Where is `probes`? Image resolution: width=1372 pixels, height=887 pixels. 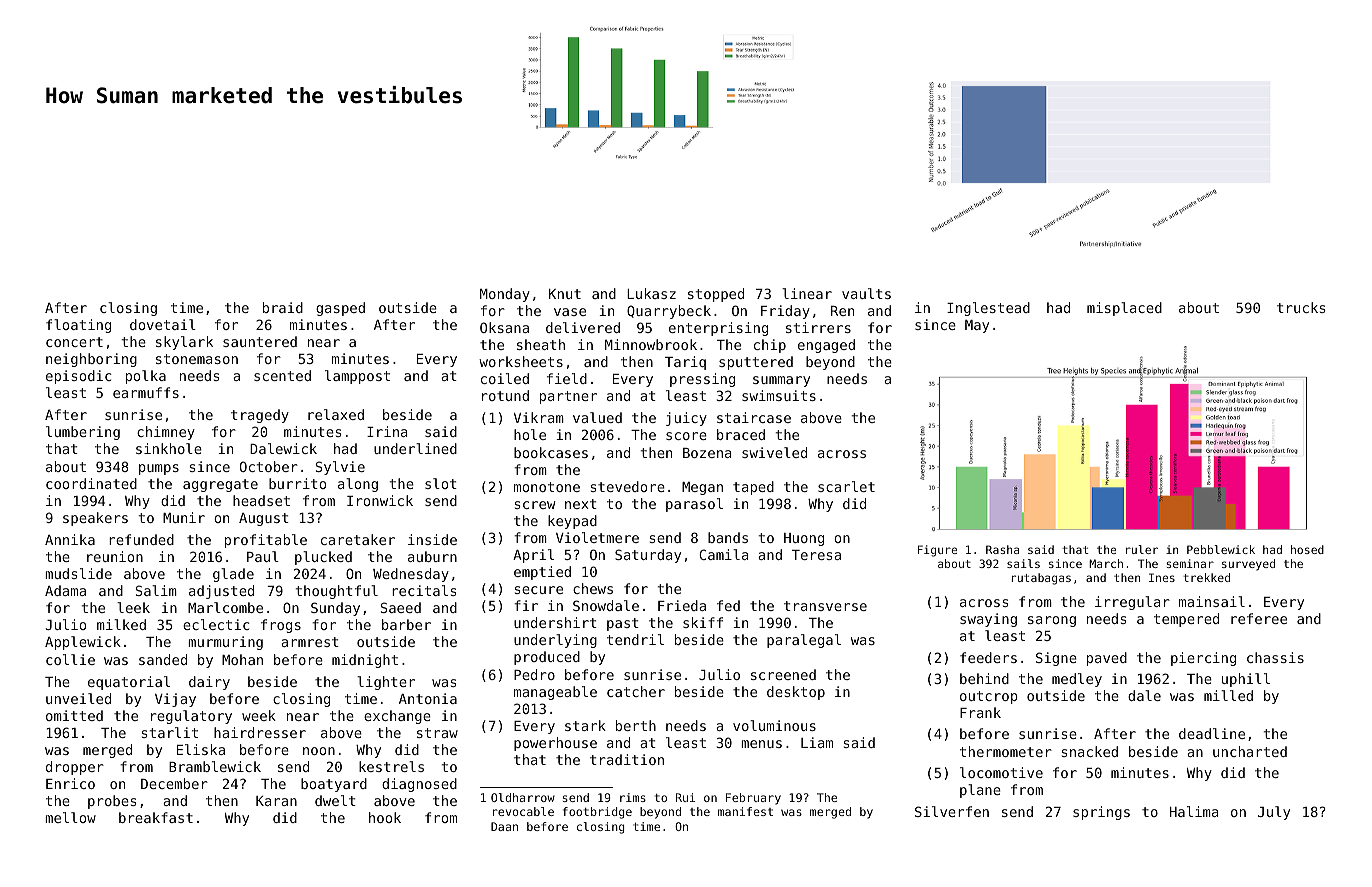 probes is located at coordinates (112, 802).
